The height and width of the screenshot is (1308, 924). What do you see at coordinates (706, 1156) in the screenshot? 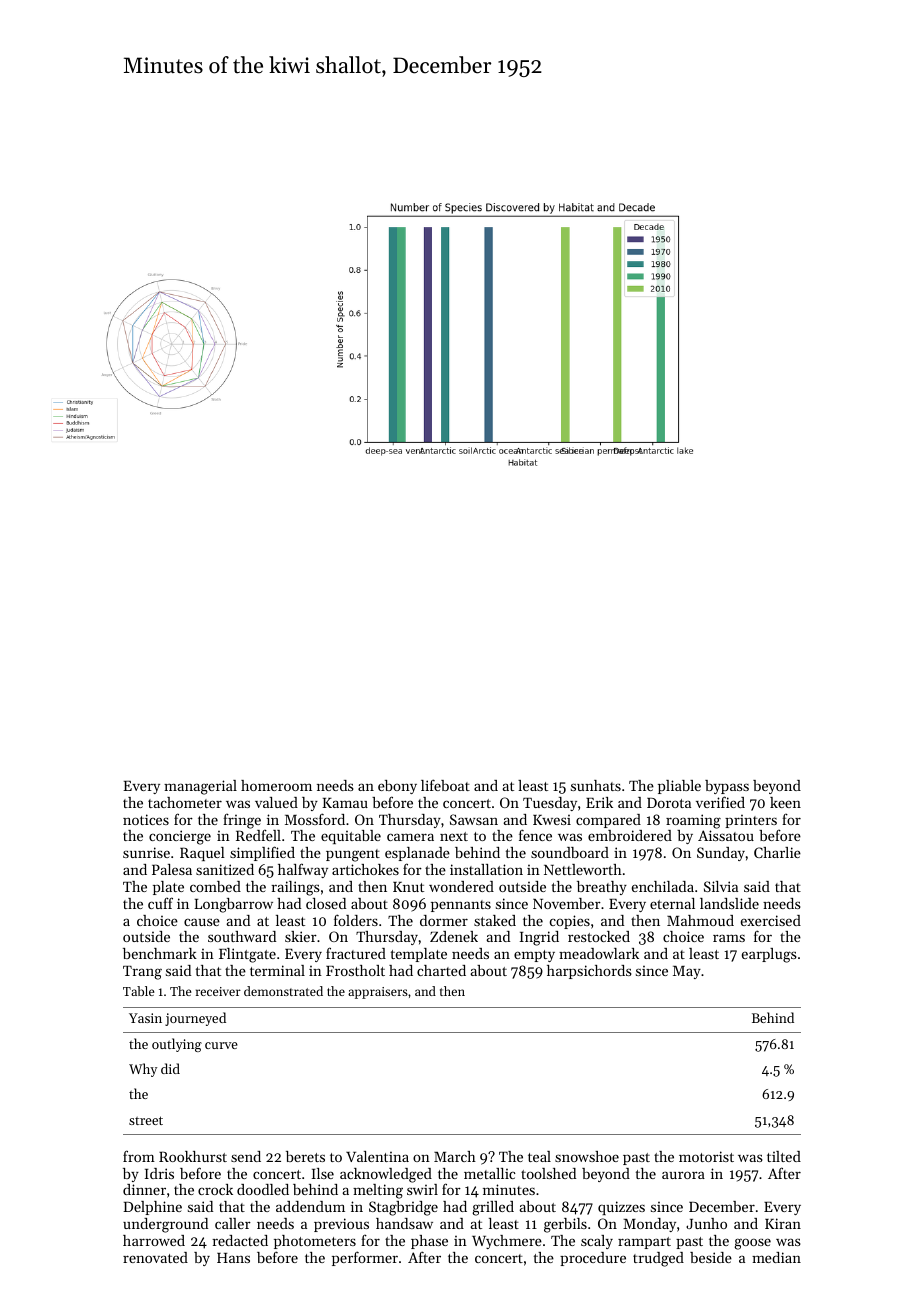
I see `motorist` at bounding box center [706, 1156].
